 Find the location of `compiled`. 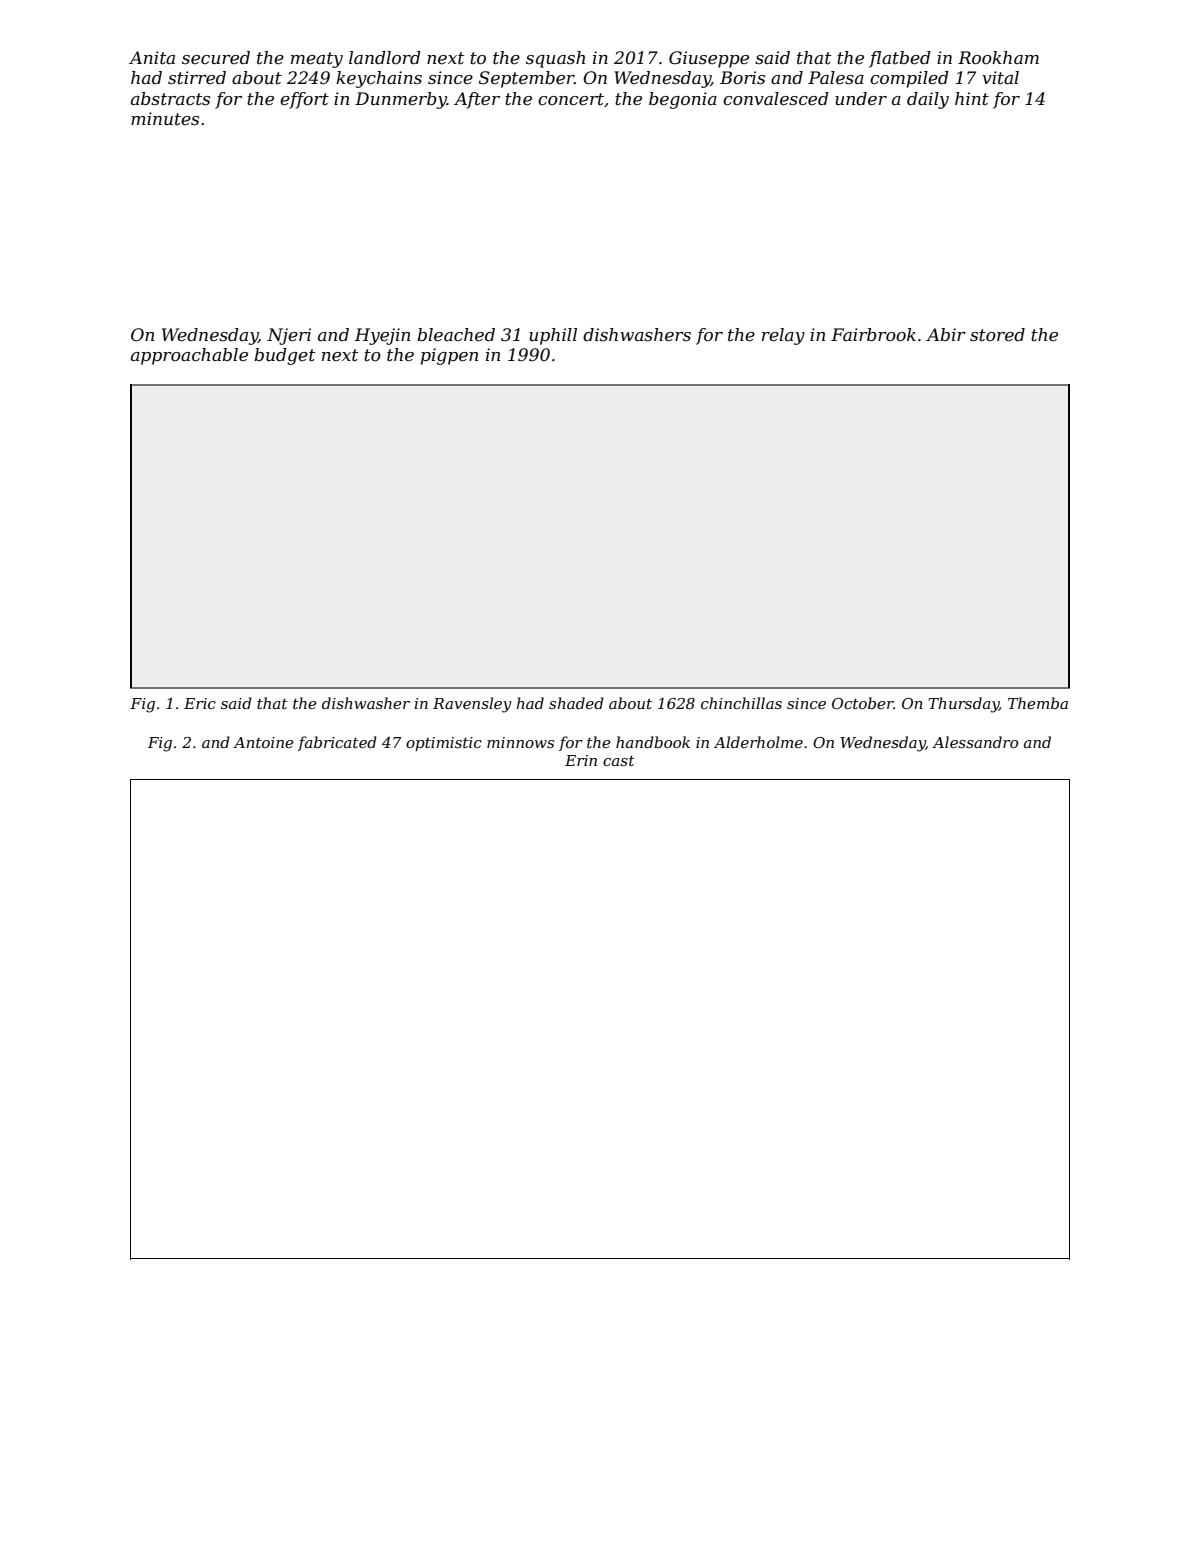

compiled is located at coordinates (909, 79).
